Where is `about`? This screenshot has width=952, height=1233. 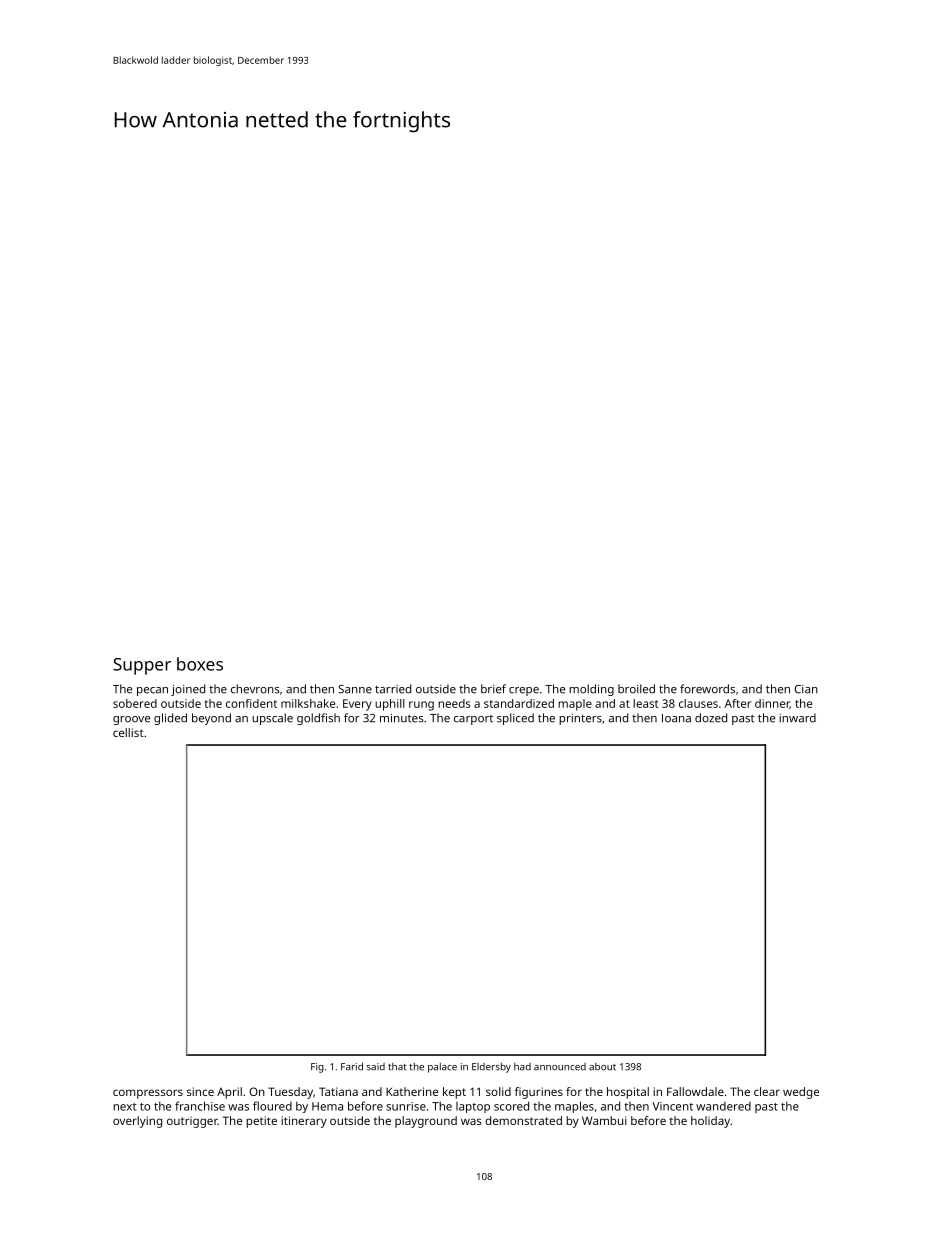
about is located at coordinates (602, 1067).
